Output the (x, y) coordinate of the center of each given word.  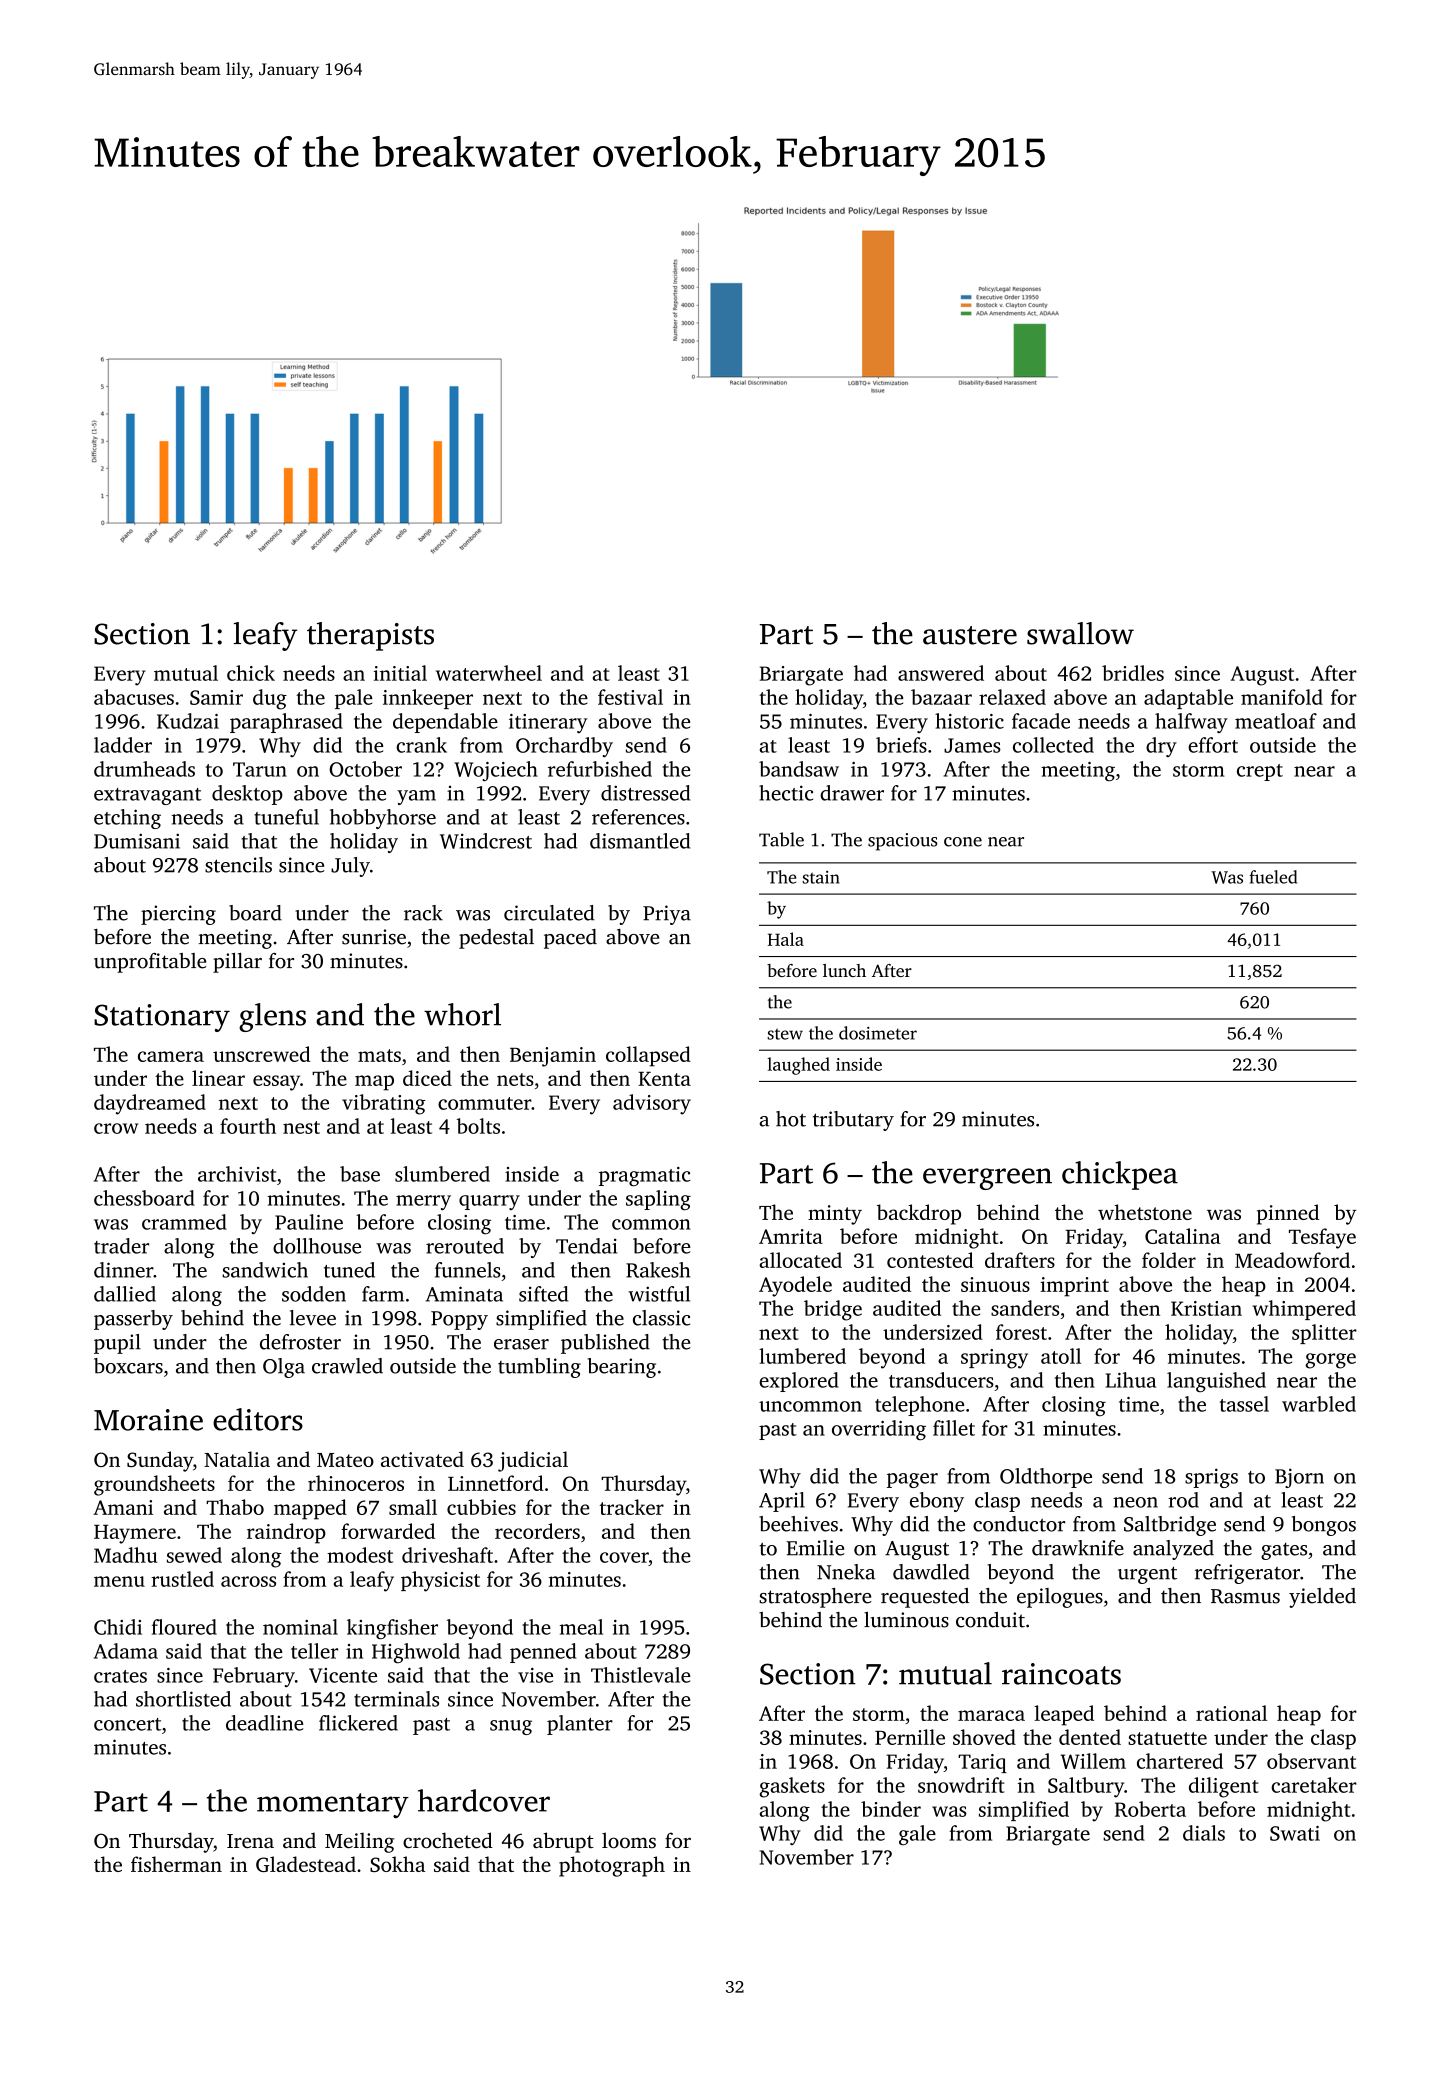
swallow (1080, 633)
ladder (123, 745)
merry (423, 1202)
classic (661, 1318)
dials (1204, 1833)
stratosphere (815, 1598)
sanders (1025, 1308)
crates (120, 1676)
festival (630, 697)
